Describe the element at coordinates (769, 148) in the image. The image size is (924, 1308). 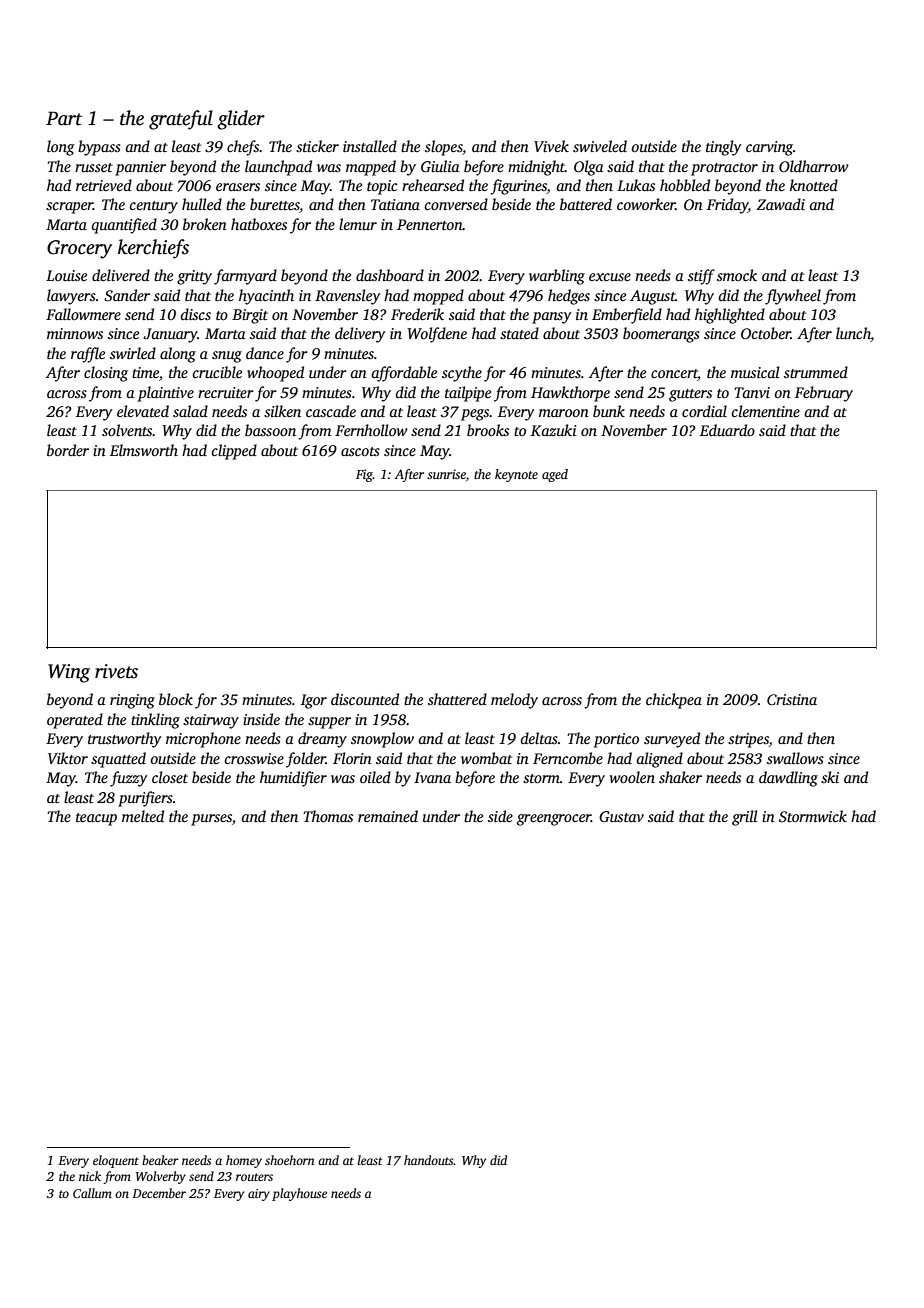
I see `carving` at that location.
